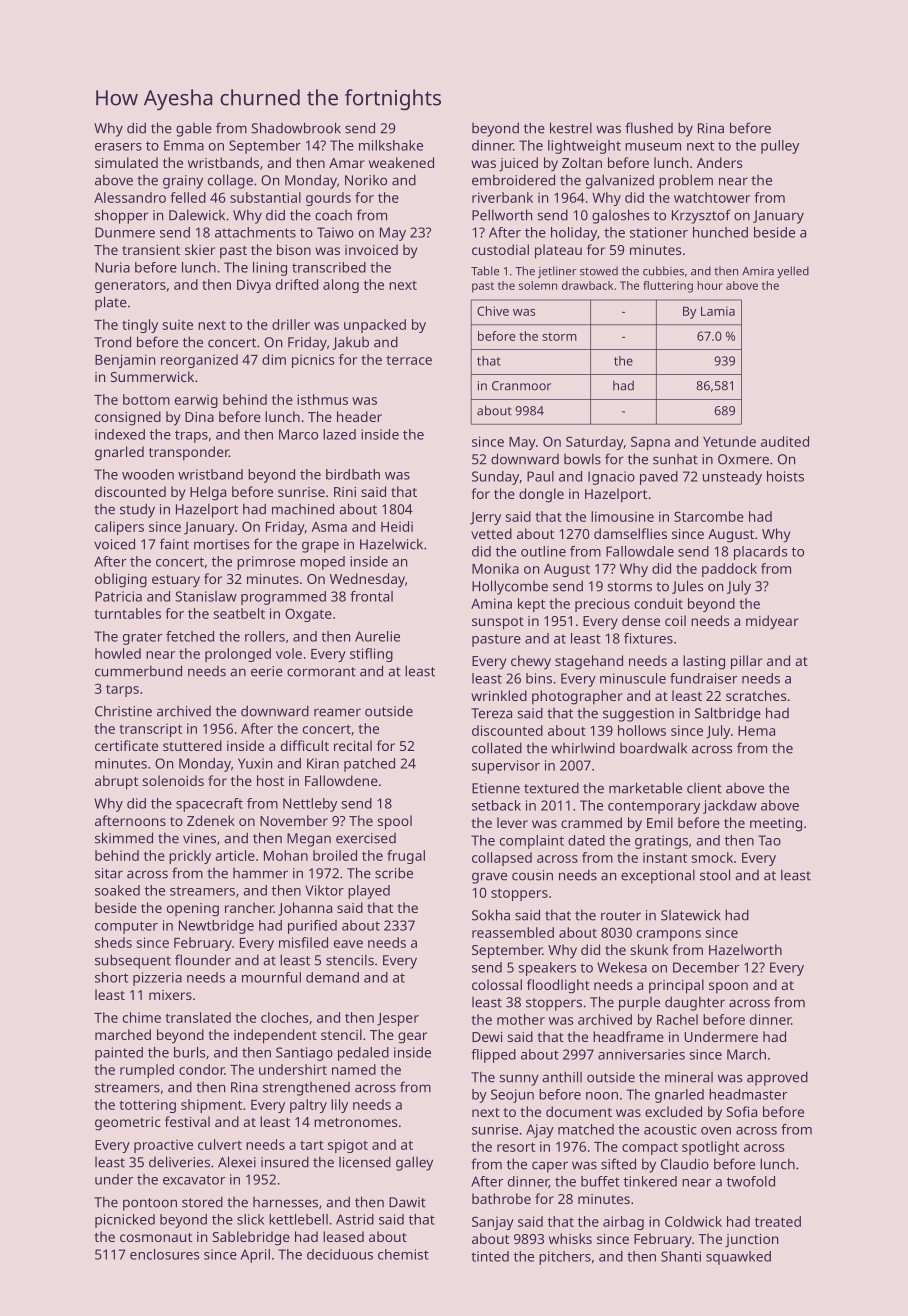 Image resolution: width=908 pixels, height=1316 pixels. What do you see at coordinates (194, 129) in the screenshot?
I see `gable` at bounding box center [194, 129].
